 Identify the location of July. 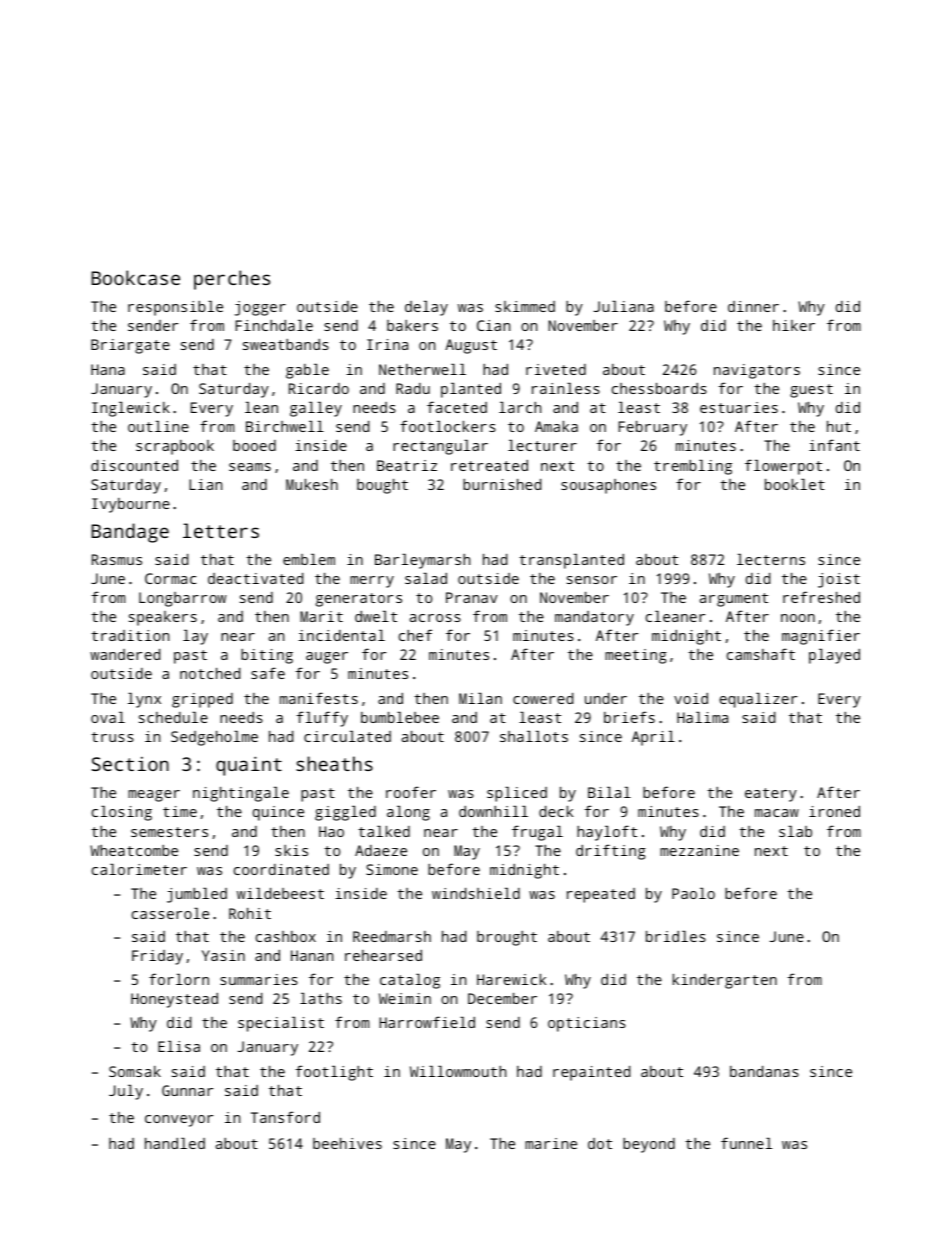
(126, 1092).
